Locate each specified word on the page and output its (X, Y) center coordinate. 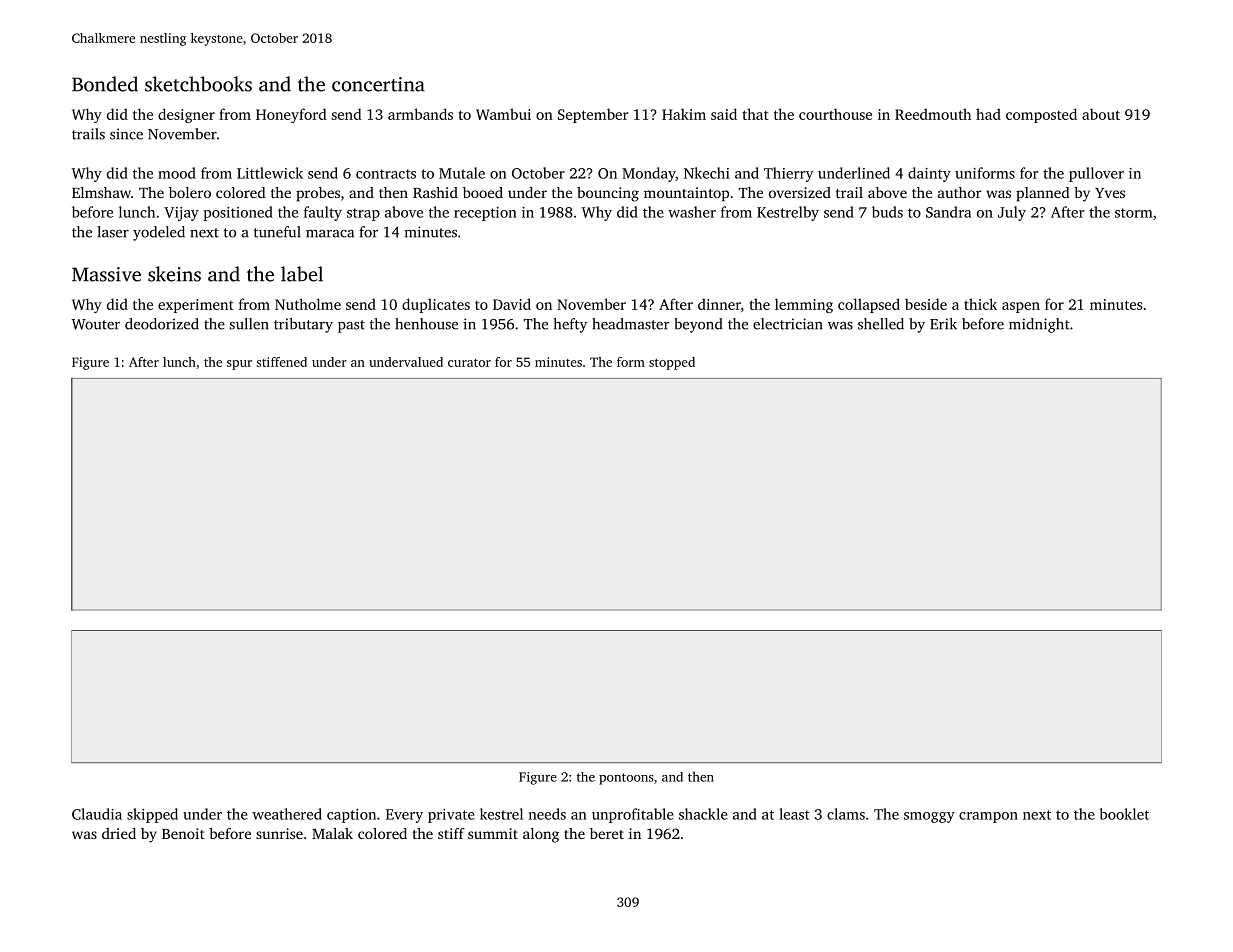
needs (547, 814)
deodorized (162, 324)
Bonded (105, 84)
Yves (1110, 193)
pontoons (626, 779)
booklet (1124, 814)
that (755, 114)
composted (1041, 115)
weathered (287, 814)
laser (113, 232)
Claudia (97, 814)
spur (239, 365)
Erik (943, 324)
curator (469, 362)
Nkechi (707, 173)
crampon (988, 817)
